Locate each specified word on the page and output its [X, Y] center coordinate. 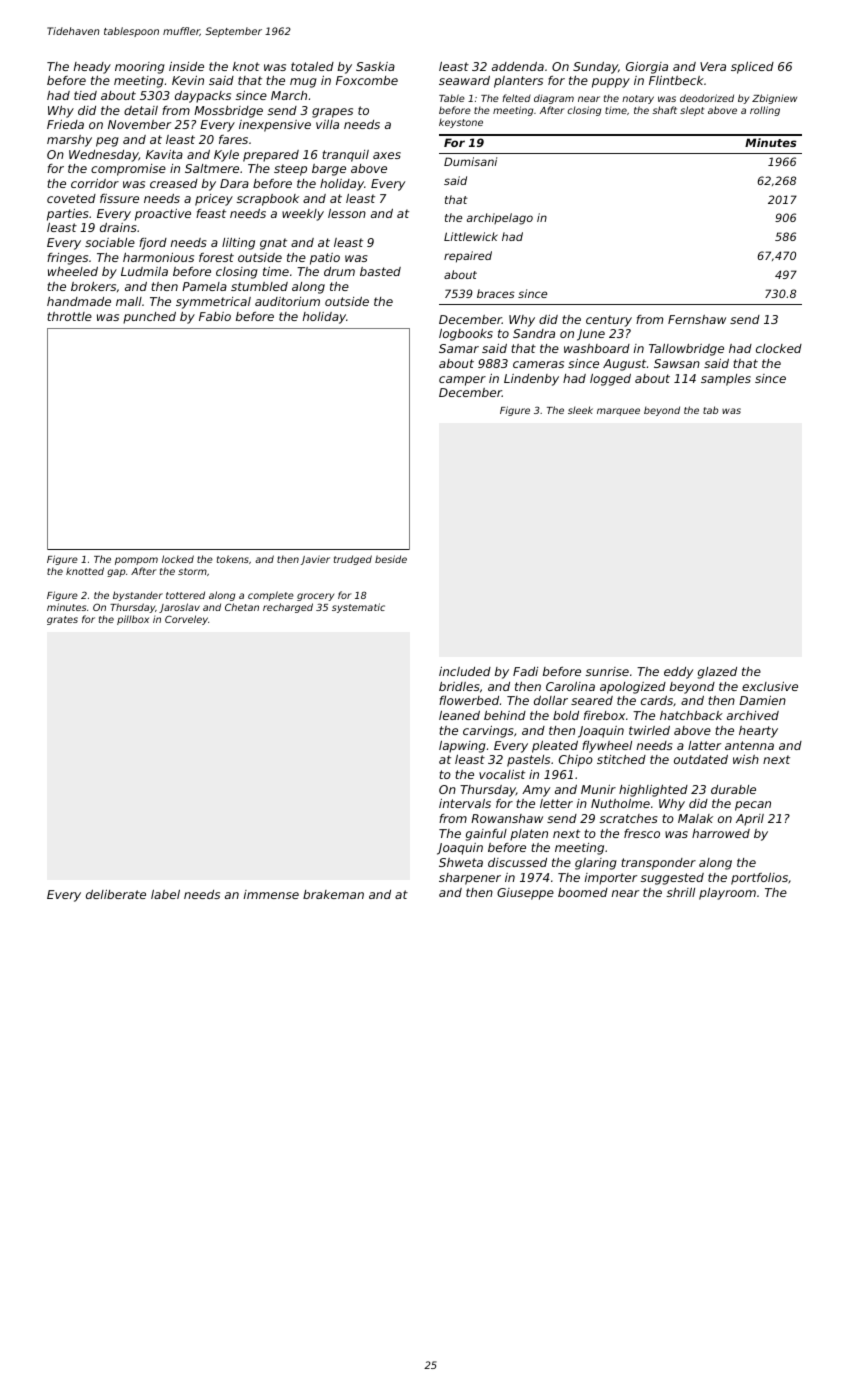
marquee [618, 412]
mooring [140, 68]
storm [192, 571]
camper [462, 381]
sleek [580, 410]
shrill [681, 892]
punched [149, 318]
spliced [752, 68]
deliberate [116, 894]
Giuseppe [525, 894]
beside [391, 559]
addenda [518, 66]
